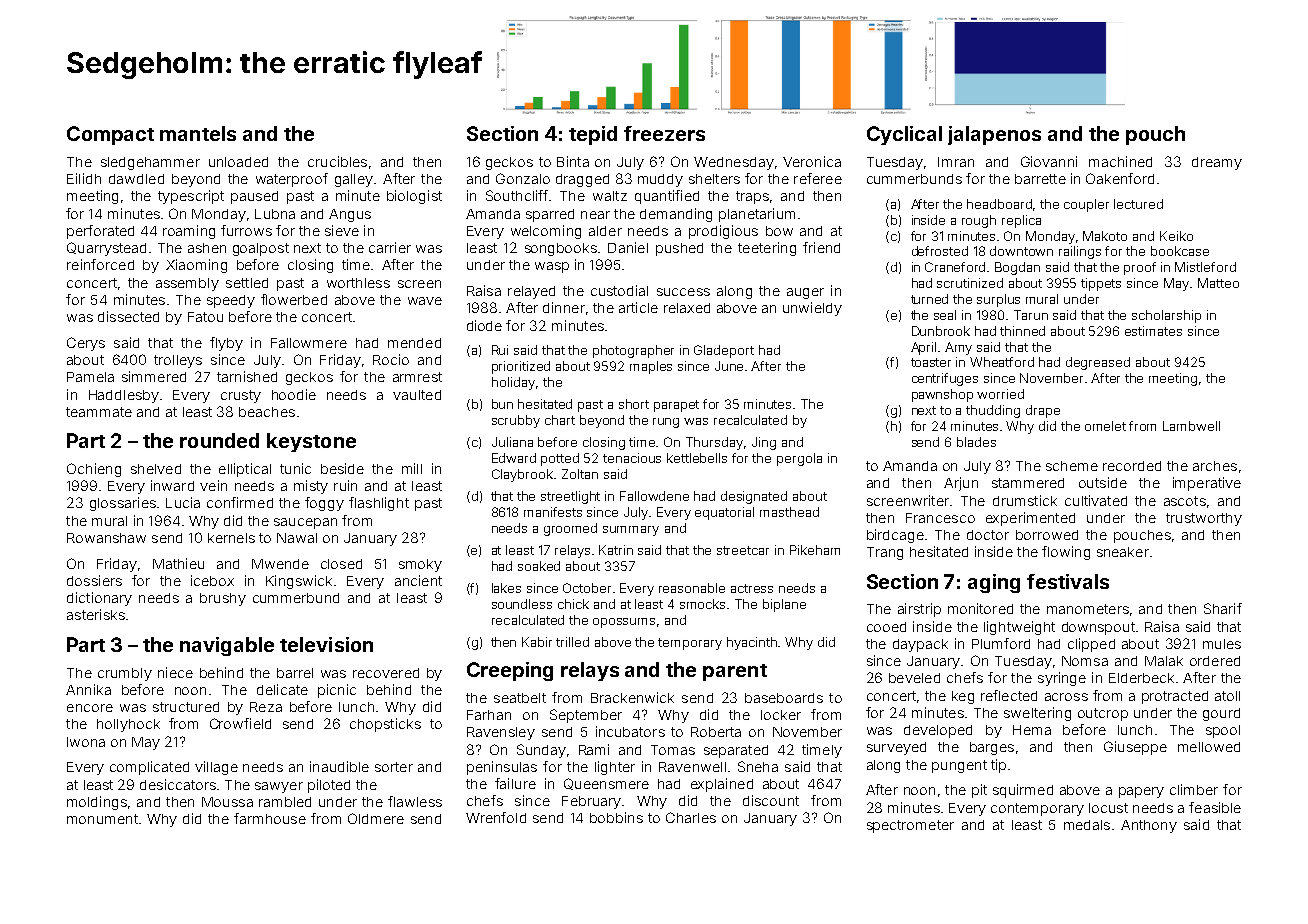 This screenshot has width=1308, height=924. Describe the element at coordinates (691, 817) in the screenshot. I see `Charles` at that location.
